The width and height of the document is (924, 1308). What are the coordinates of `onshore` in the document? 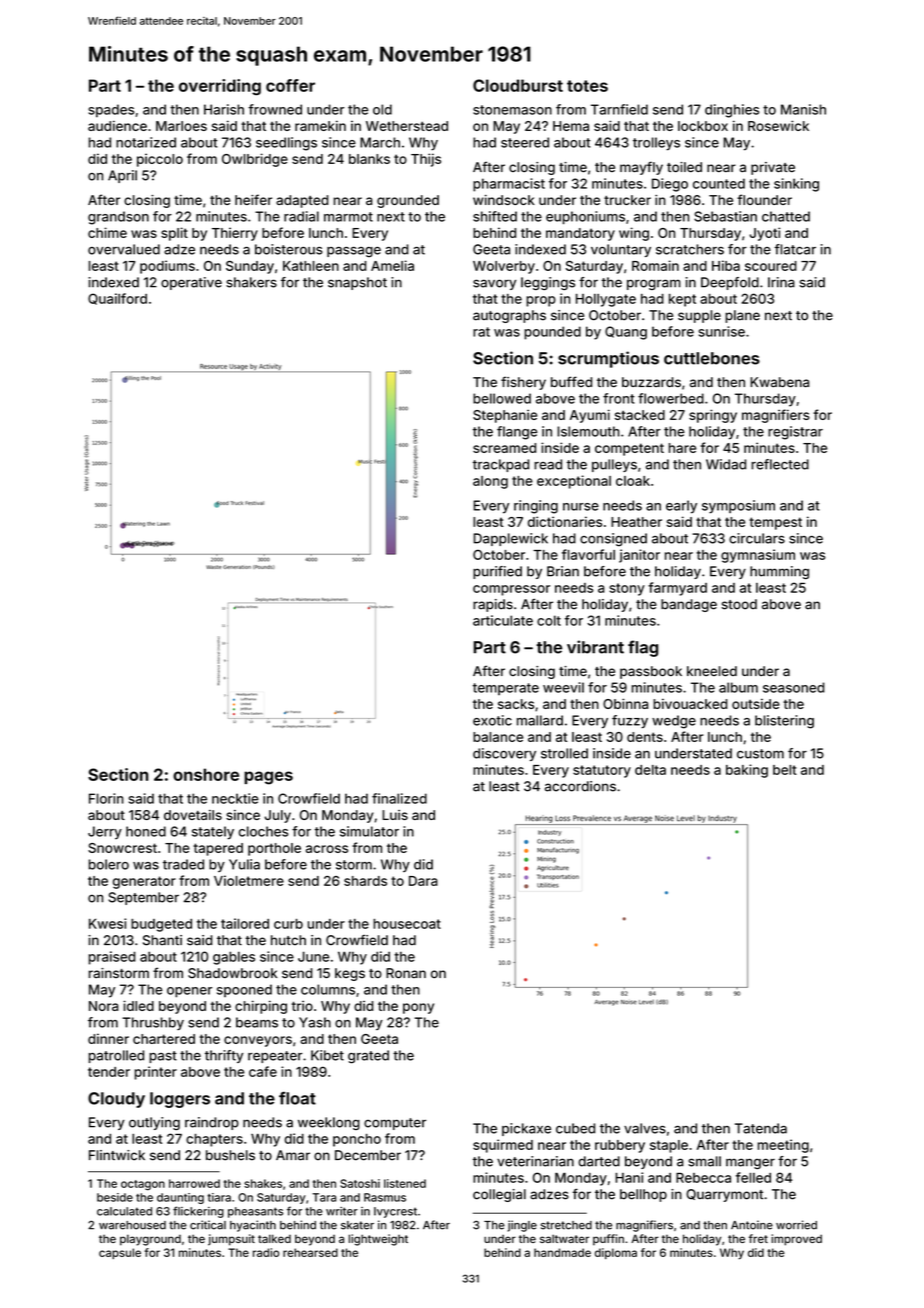 It's located at (206, 774).
